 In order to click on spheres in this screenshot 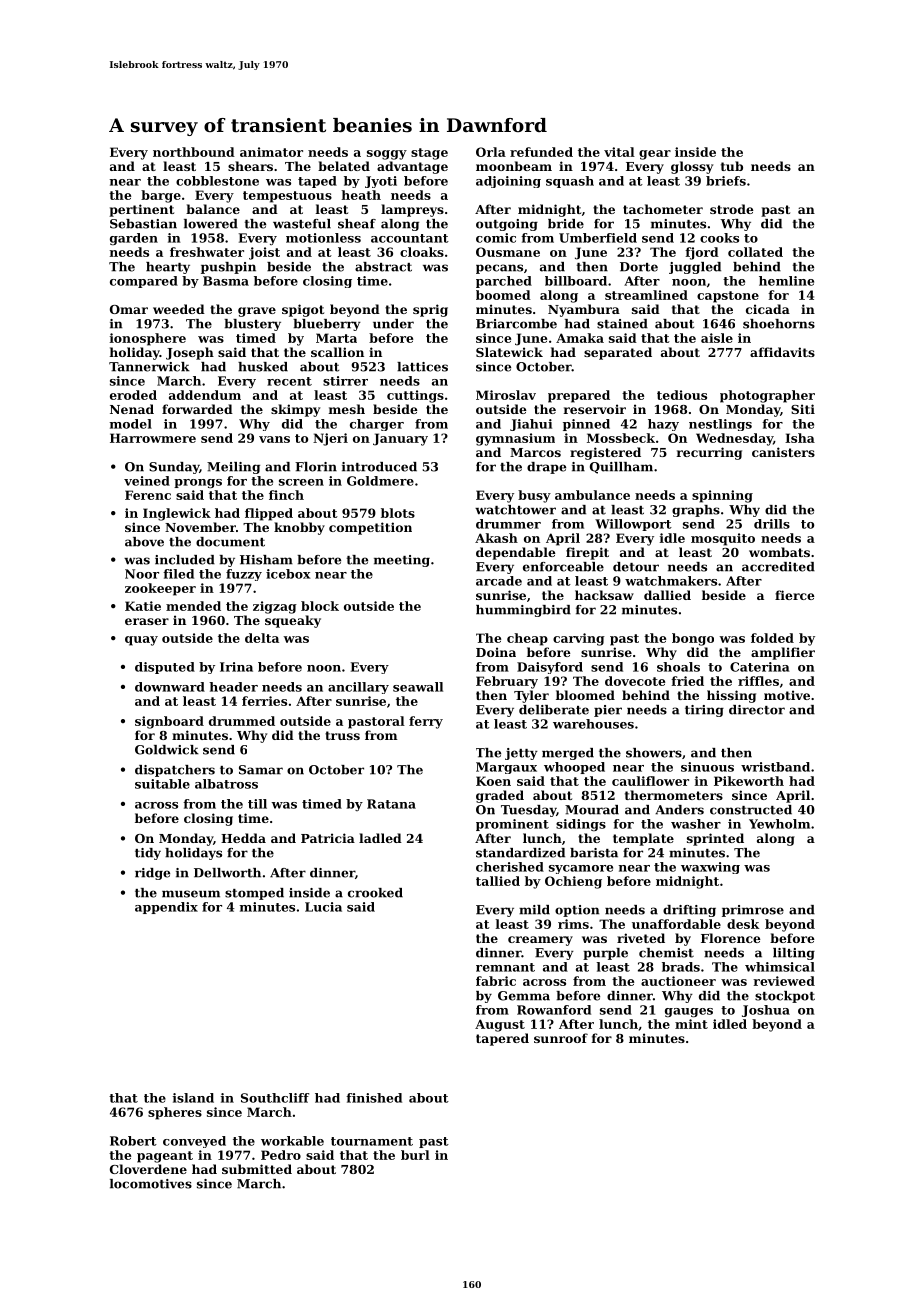, I will do `click(175, 1113)`.
